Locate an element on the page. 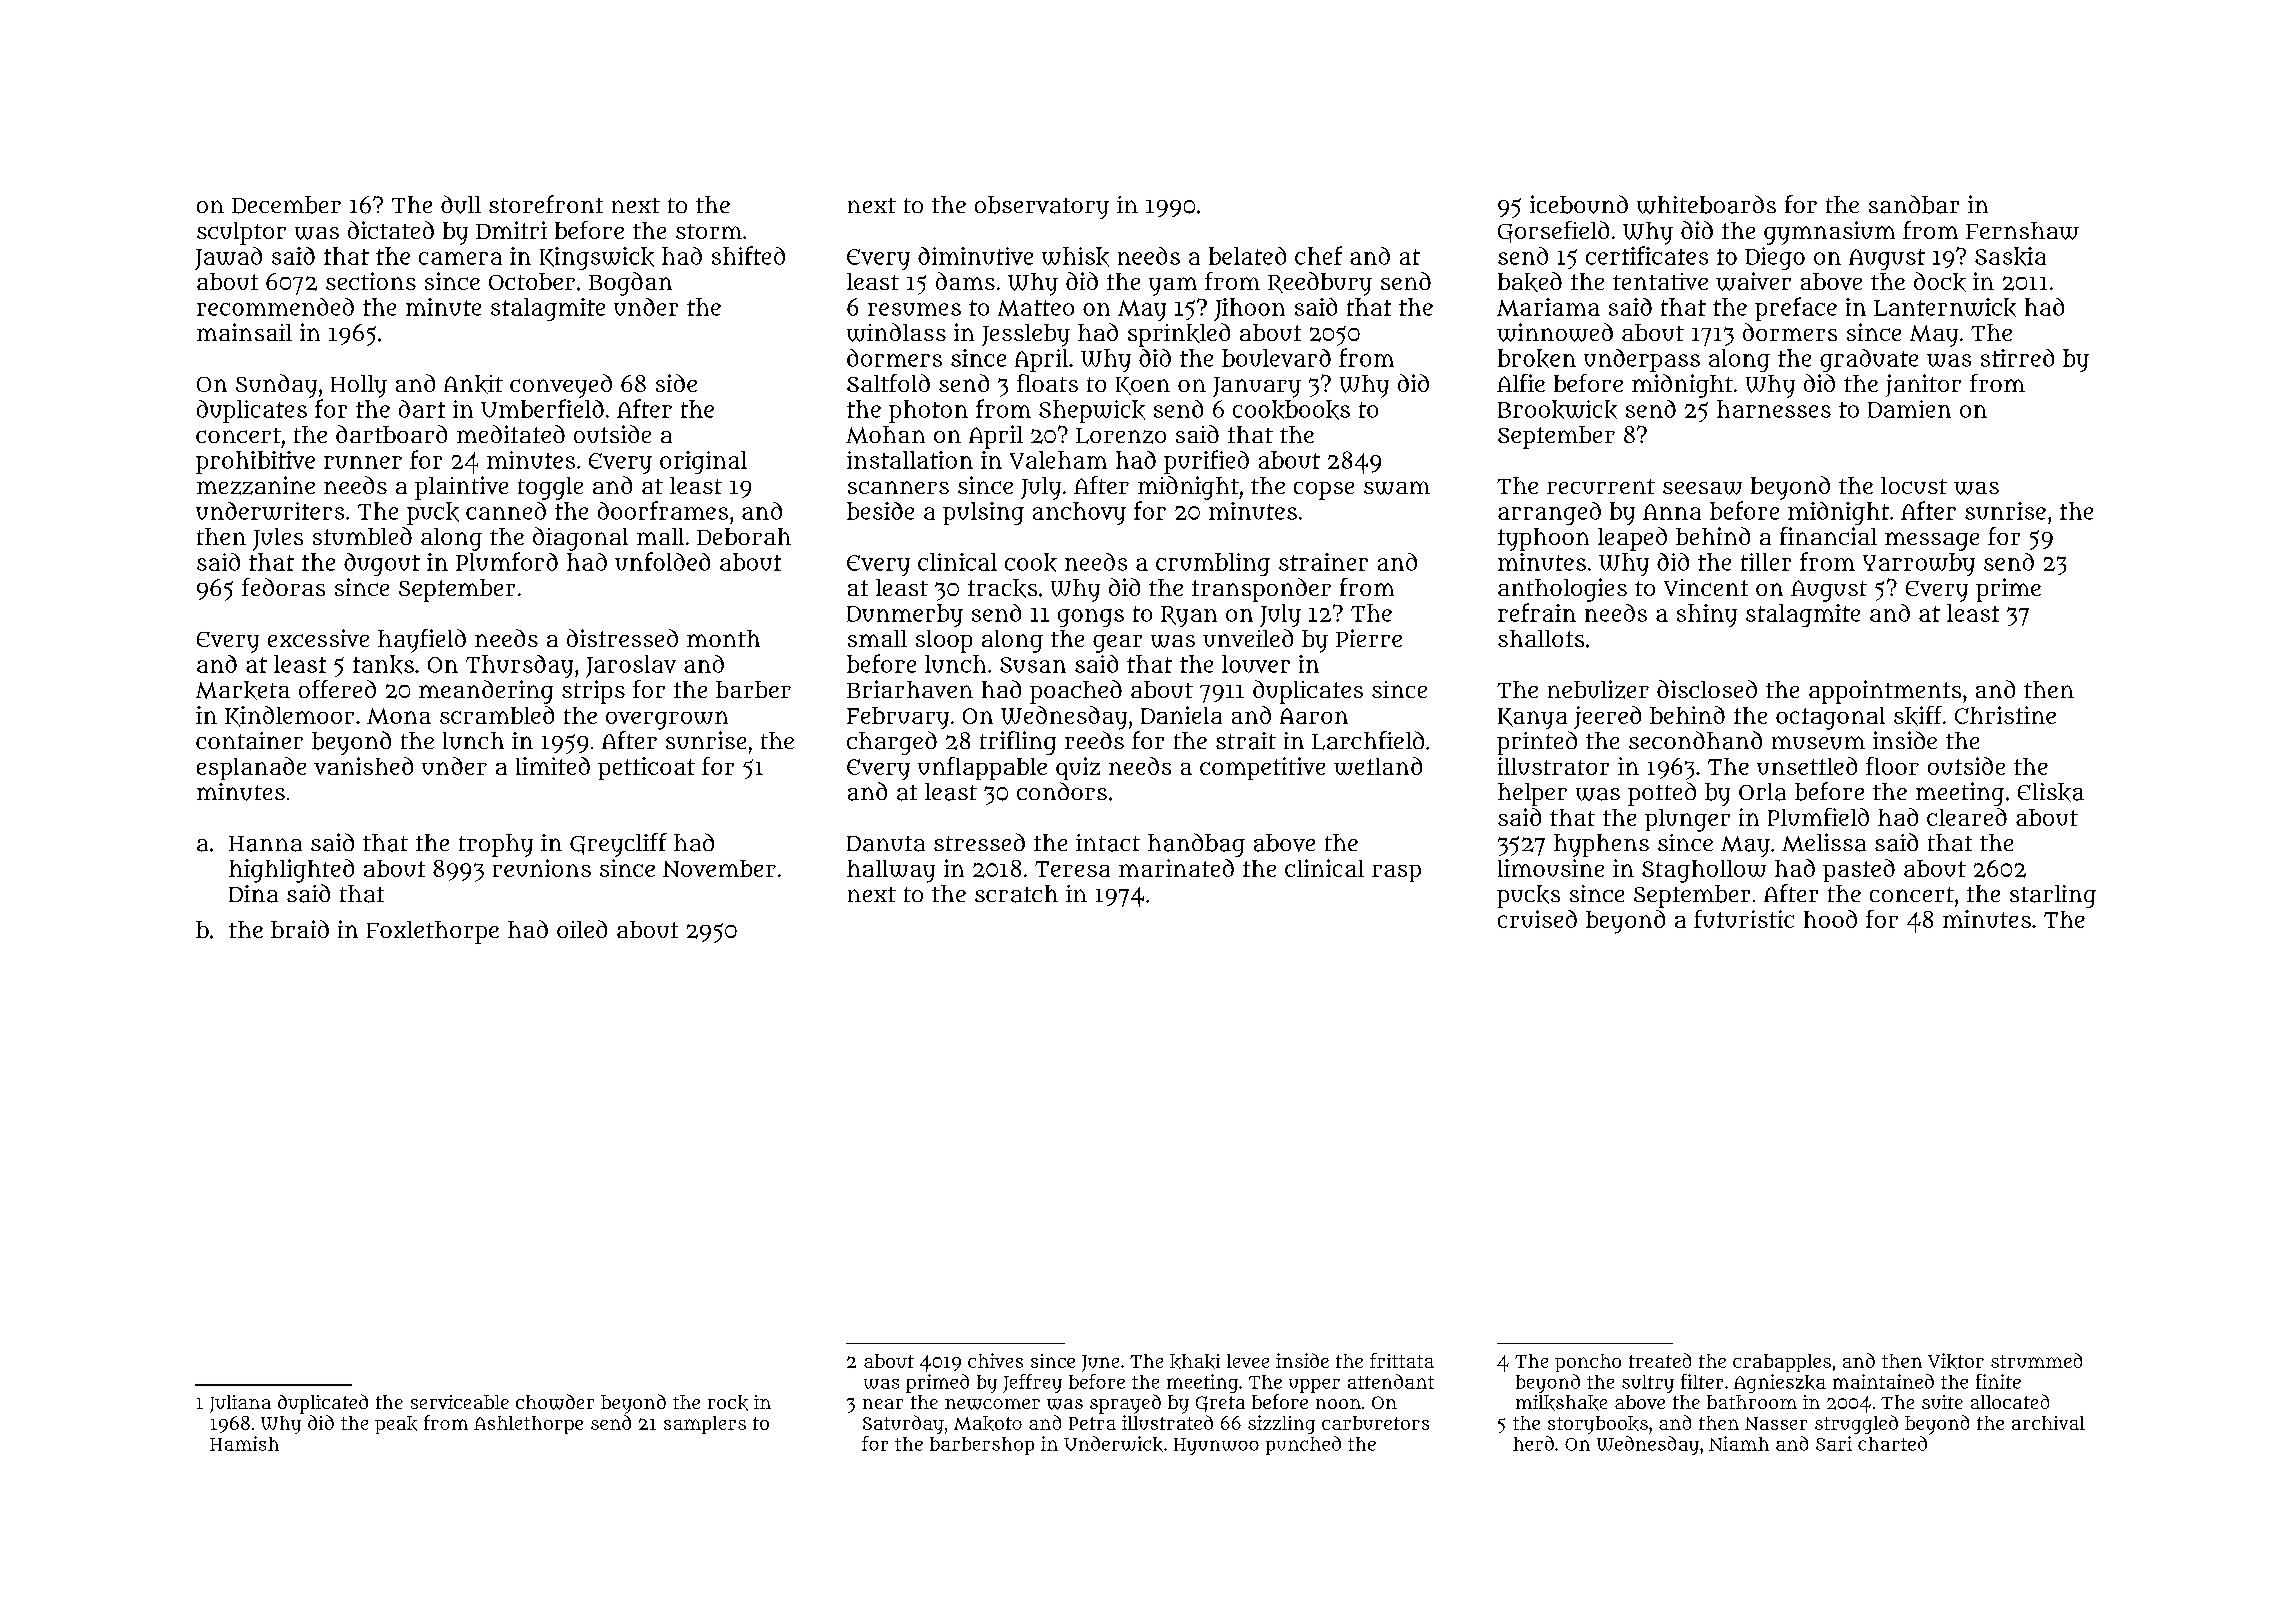 The width and height of the image is (2292, 1620). excessive is located at coordinates (318, 638).
